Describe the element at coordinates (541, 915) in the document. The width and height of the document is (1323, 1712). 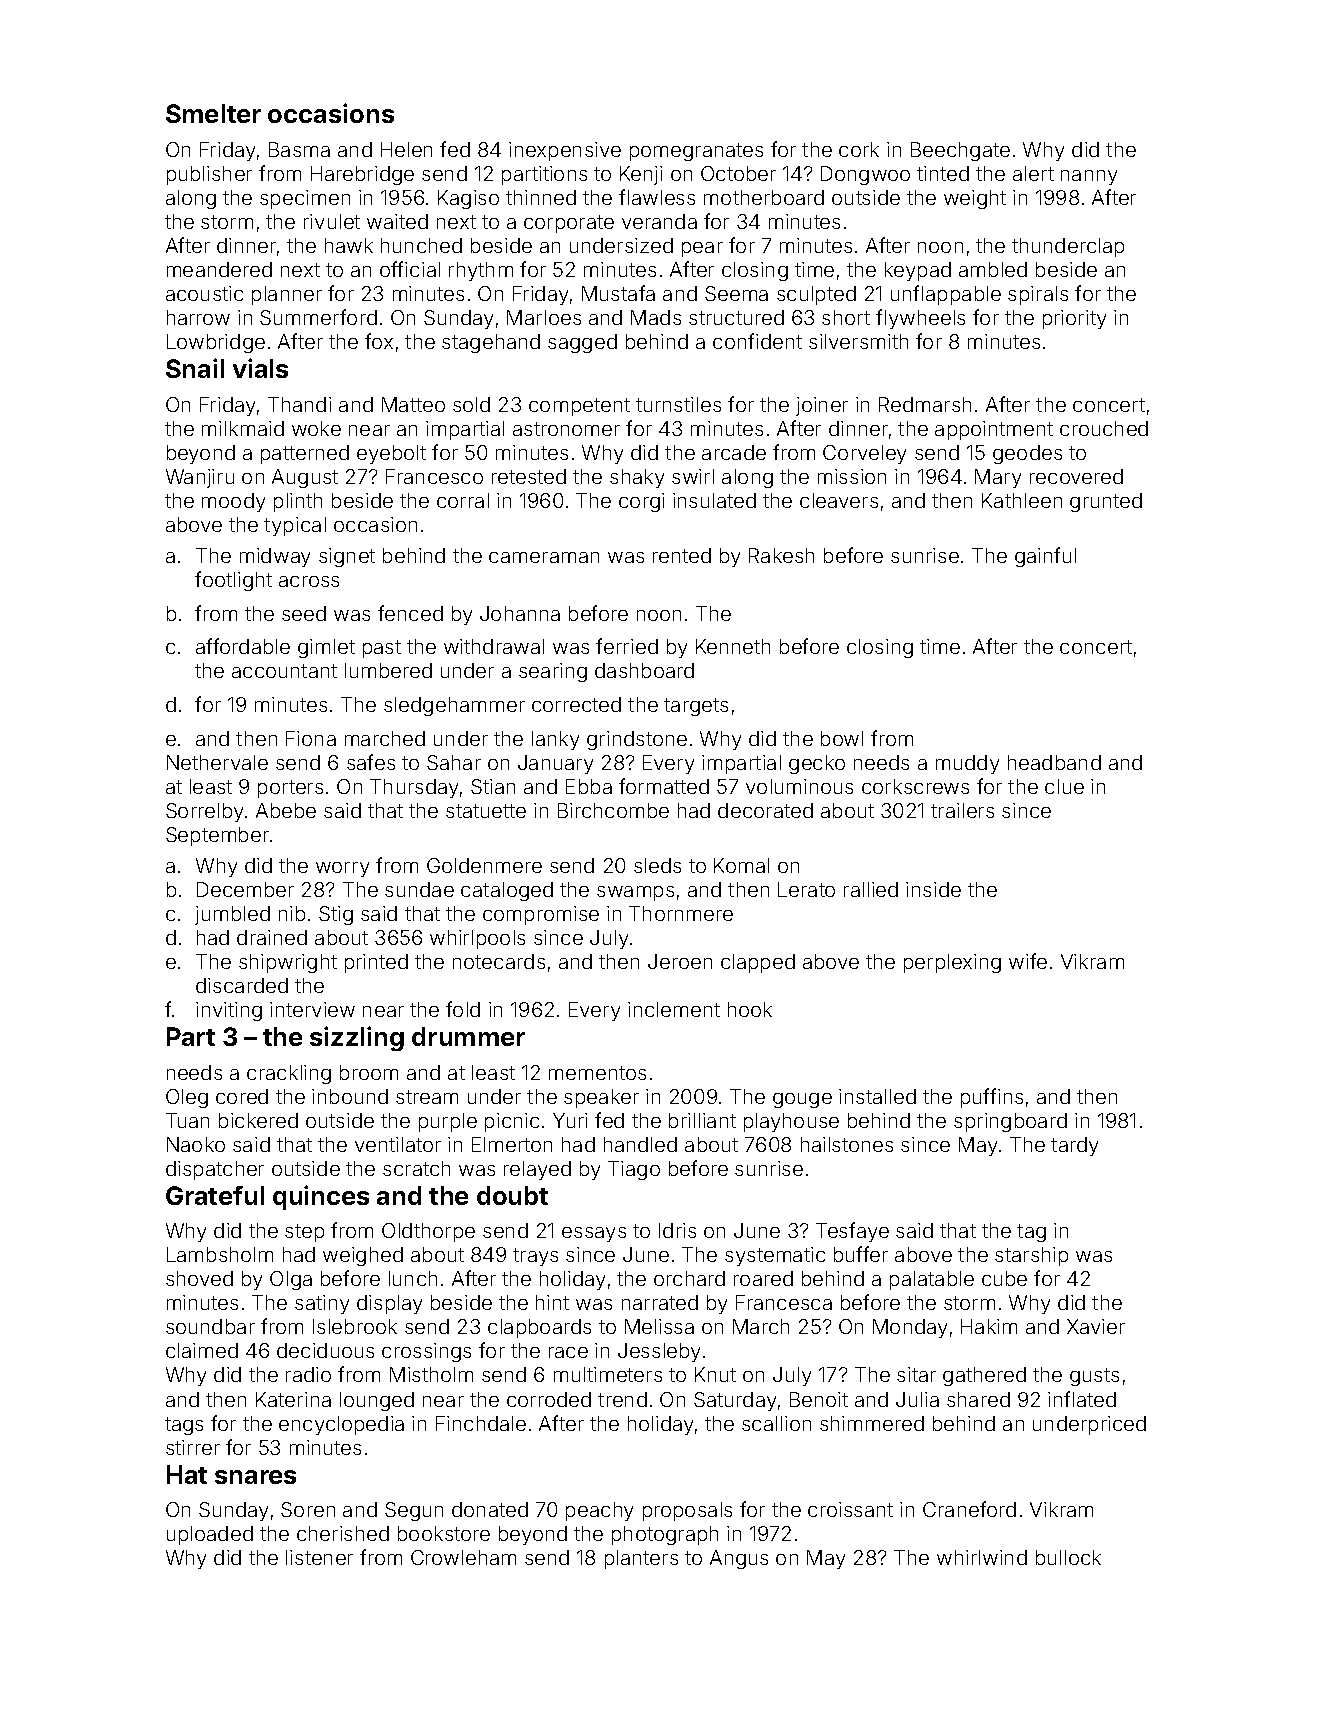
I see `compromise` at that location.
